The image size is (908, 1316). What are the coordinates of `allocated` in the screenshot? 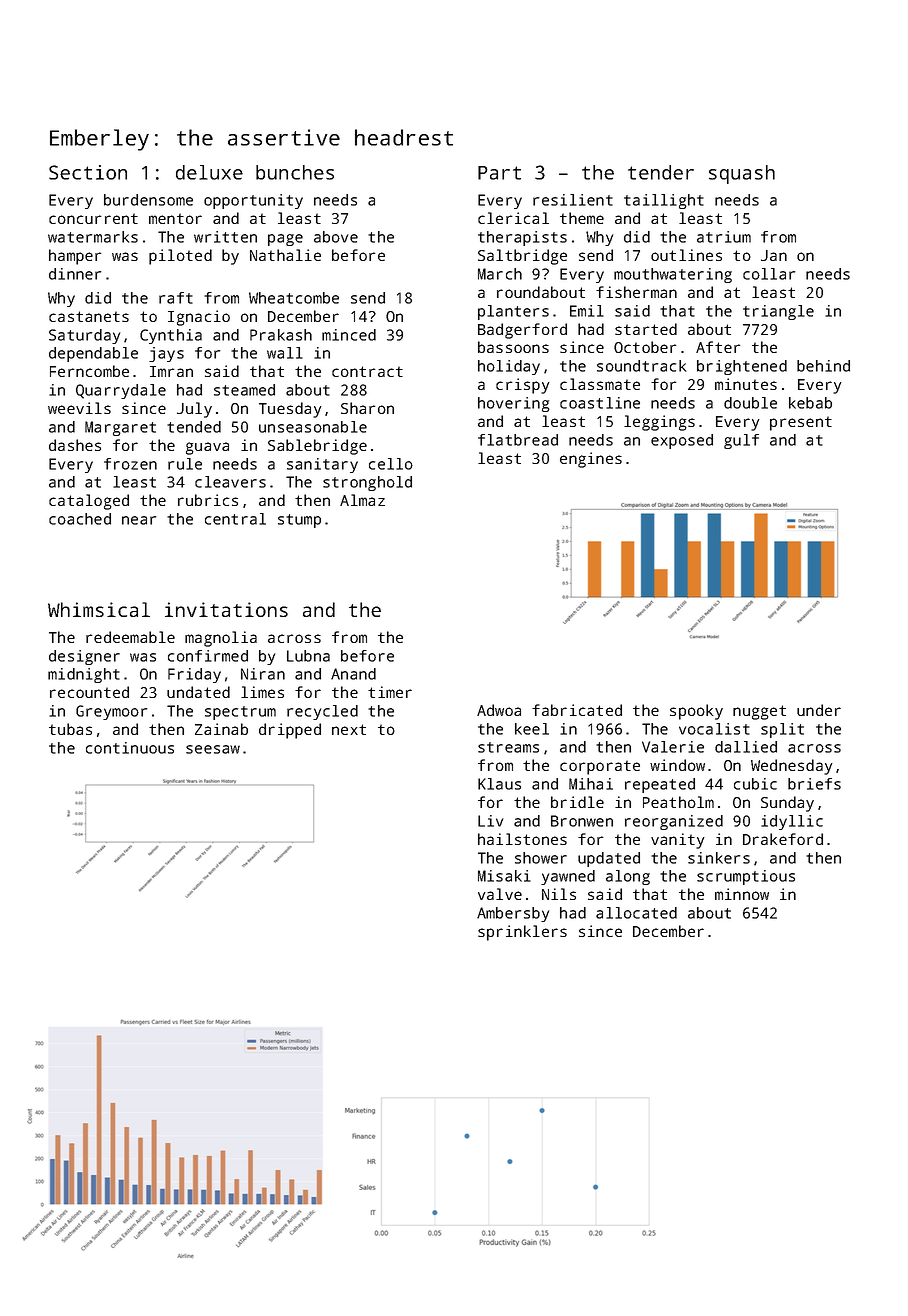 It's located at (636, 913).
